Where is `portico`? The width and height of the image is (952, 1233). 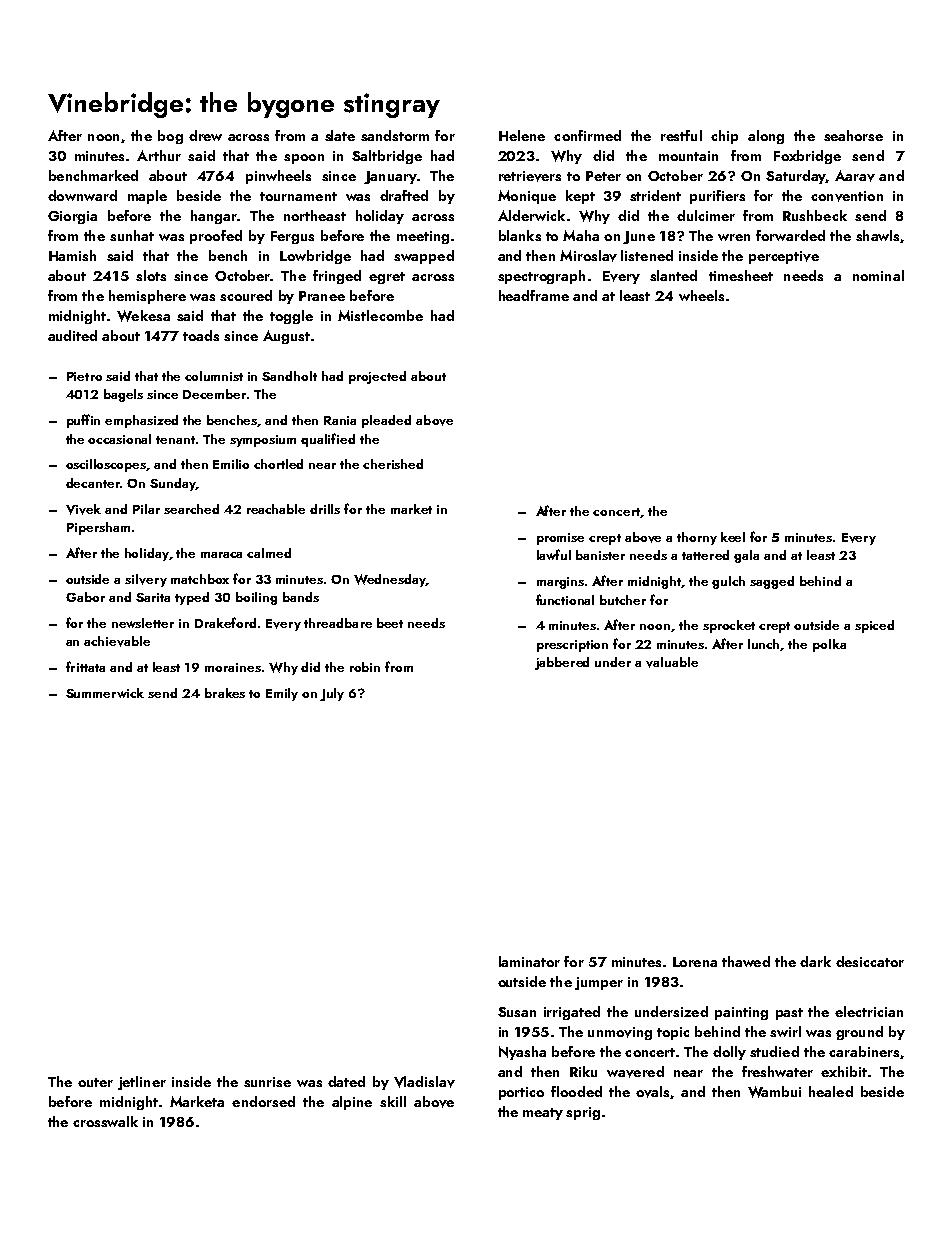 portico is located at coordinates (521, 1093).
